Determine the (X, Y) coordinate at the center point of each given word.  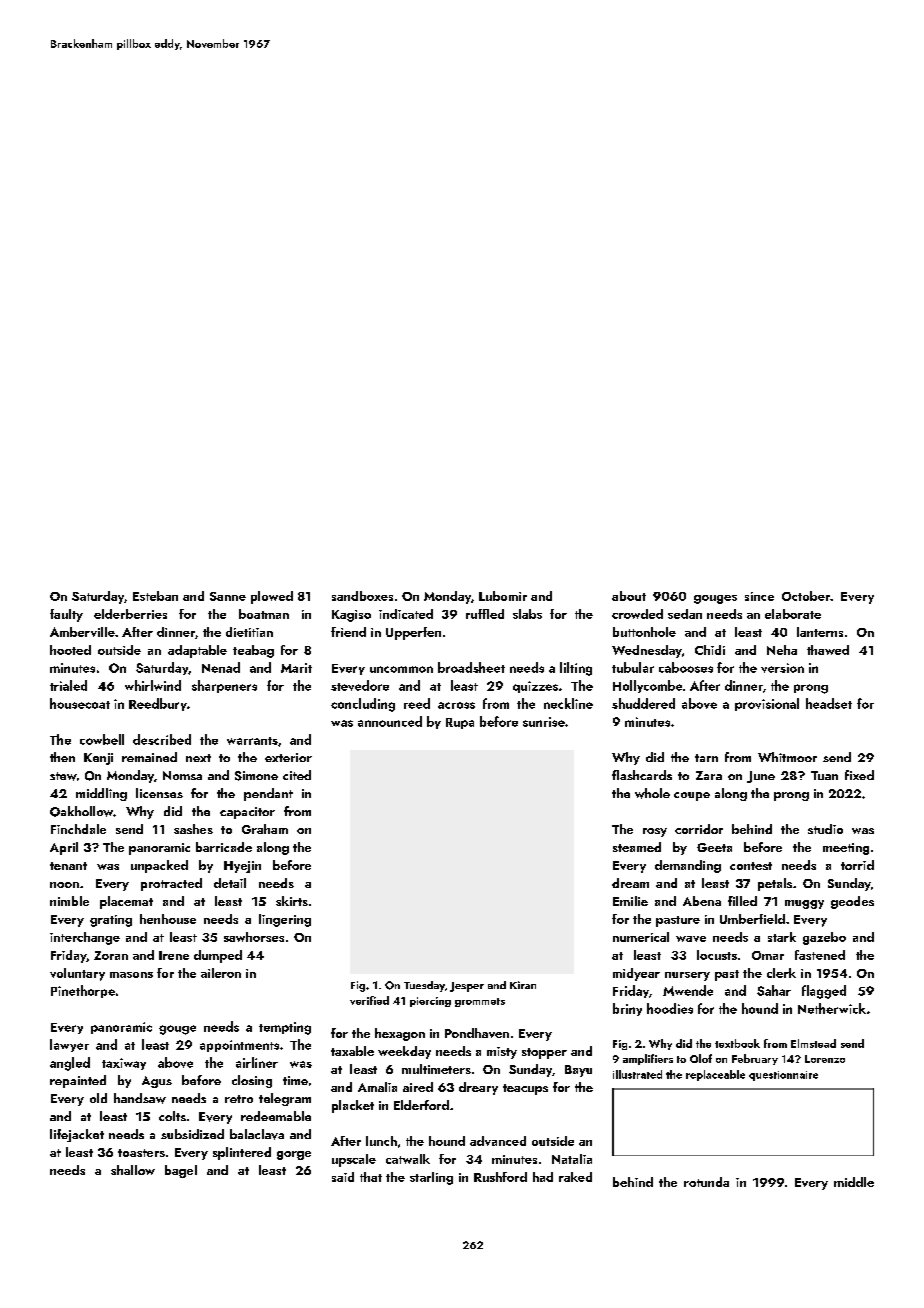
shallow (133, 1170)
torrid (857, 865)
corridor (699, 829)
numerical (641, 937)
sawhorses (254, 937)
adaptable (197, 651)
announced (390, 721)
